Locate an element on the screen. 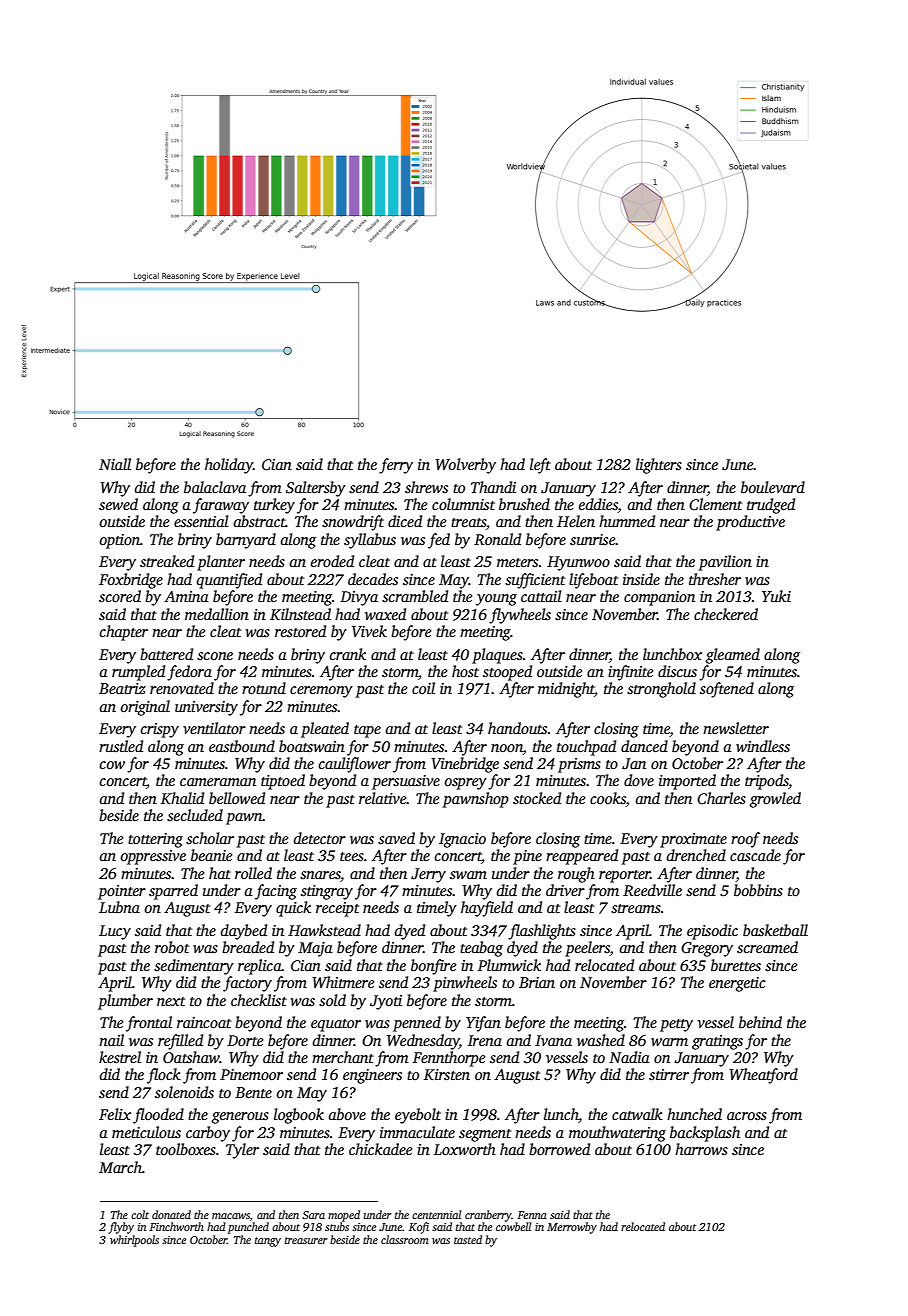  robot is located at coordinates (172, 947).
